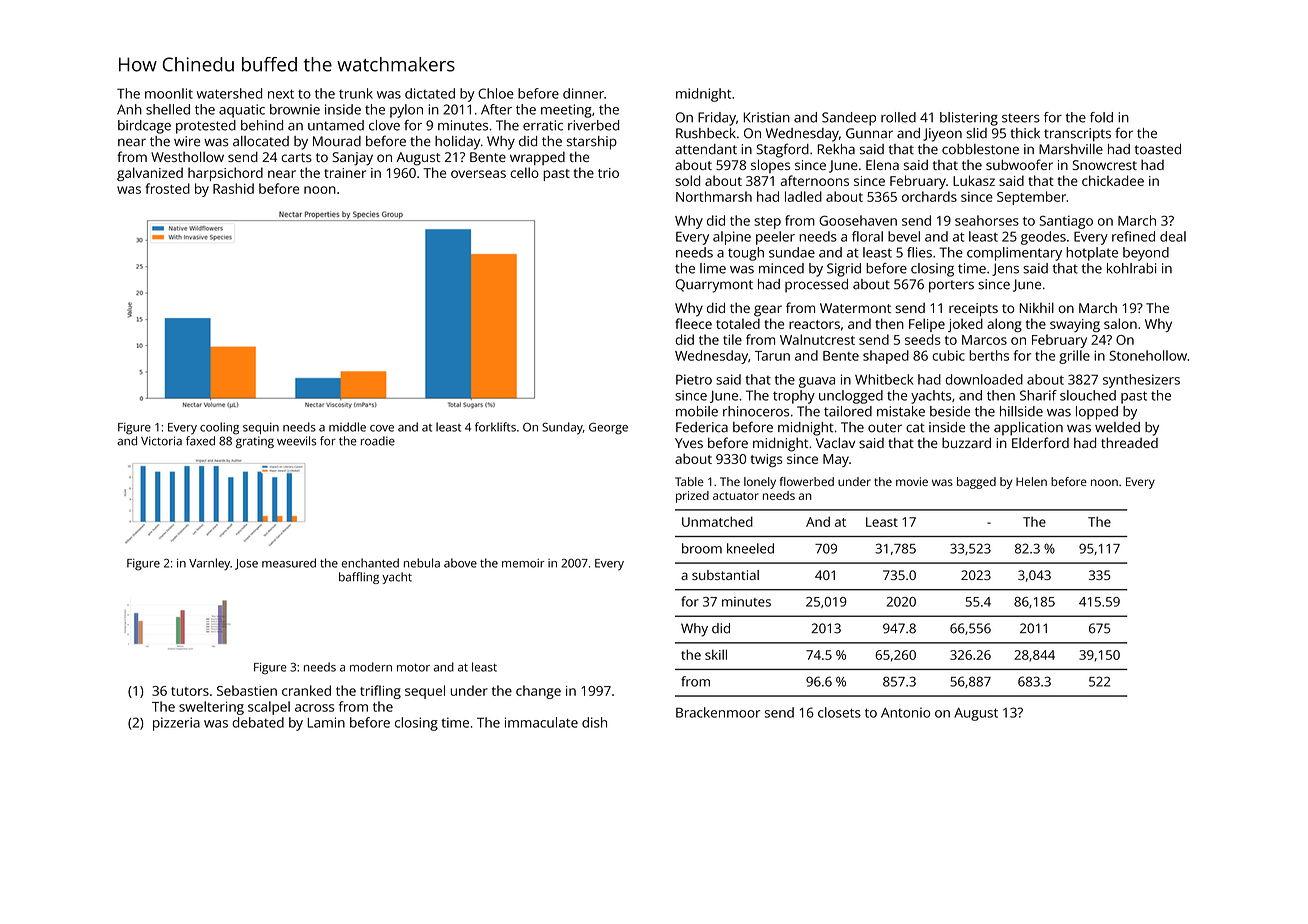 The width and height of the screenshot is (1308, 924). I want to click on Unmatched, so click(717, 521).
